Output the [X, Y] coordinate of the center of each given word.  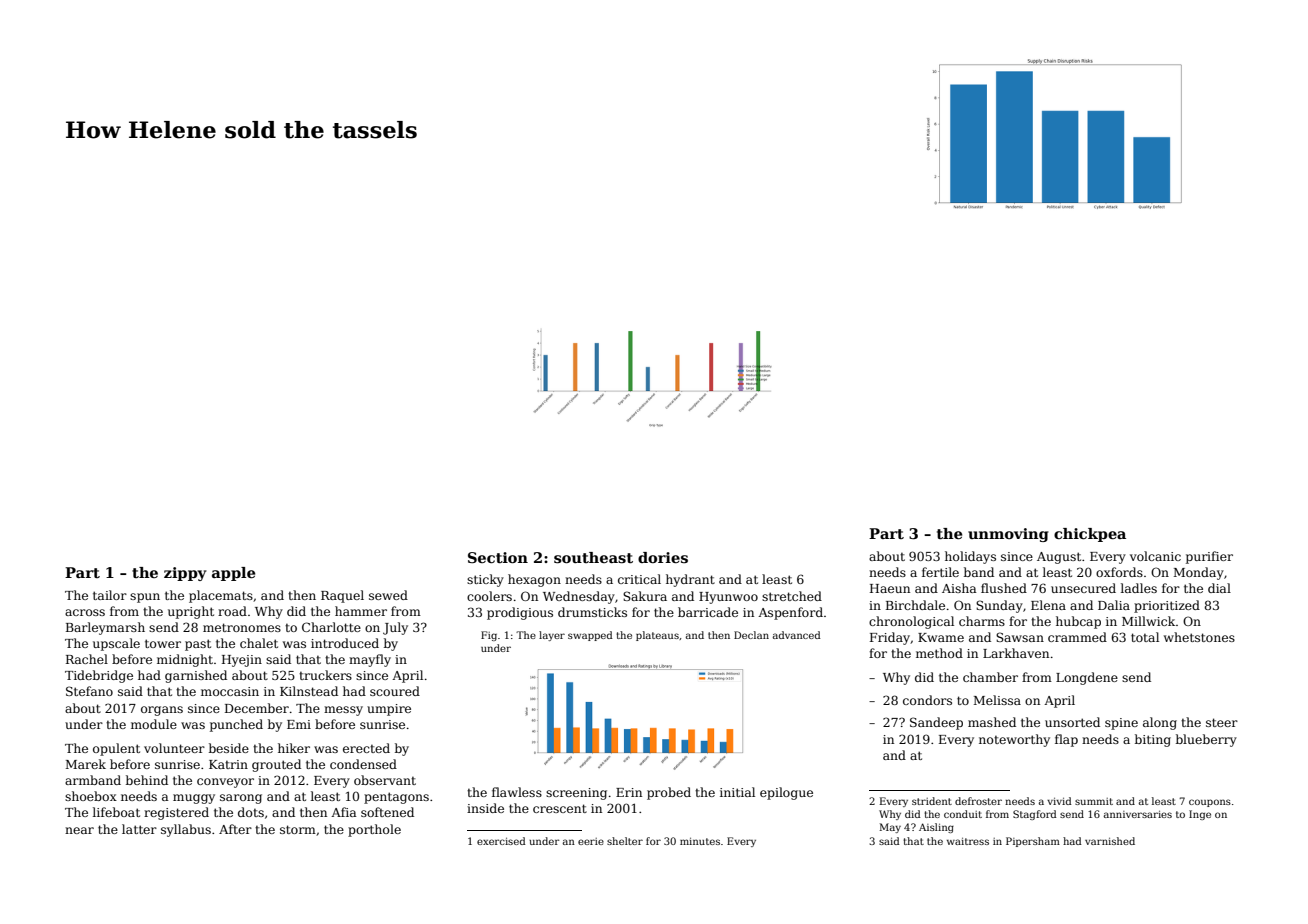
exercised [501, 841]
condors [927, 700]
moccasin [230, 691]
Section [498, 557]
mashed [992, 722]
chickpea [1090, 535]
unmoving [1008, 535]
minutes [700, 841]
